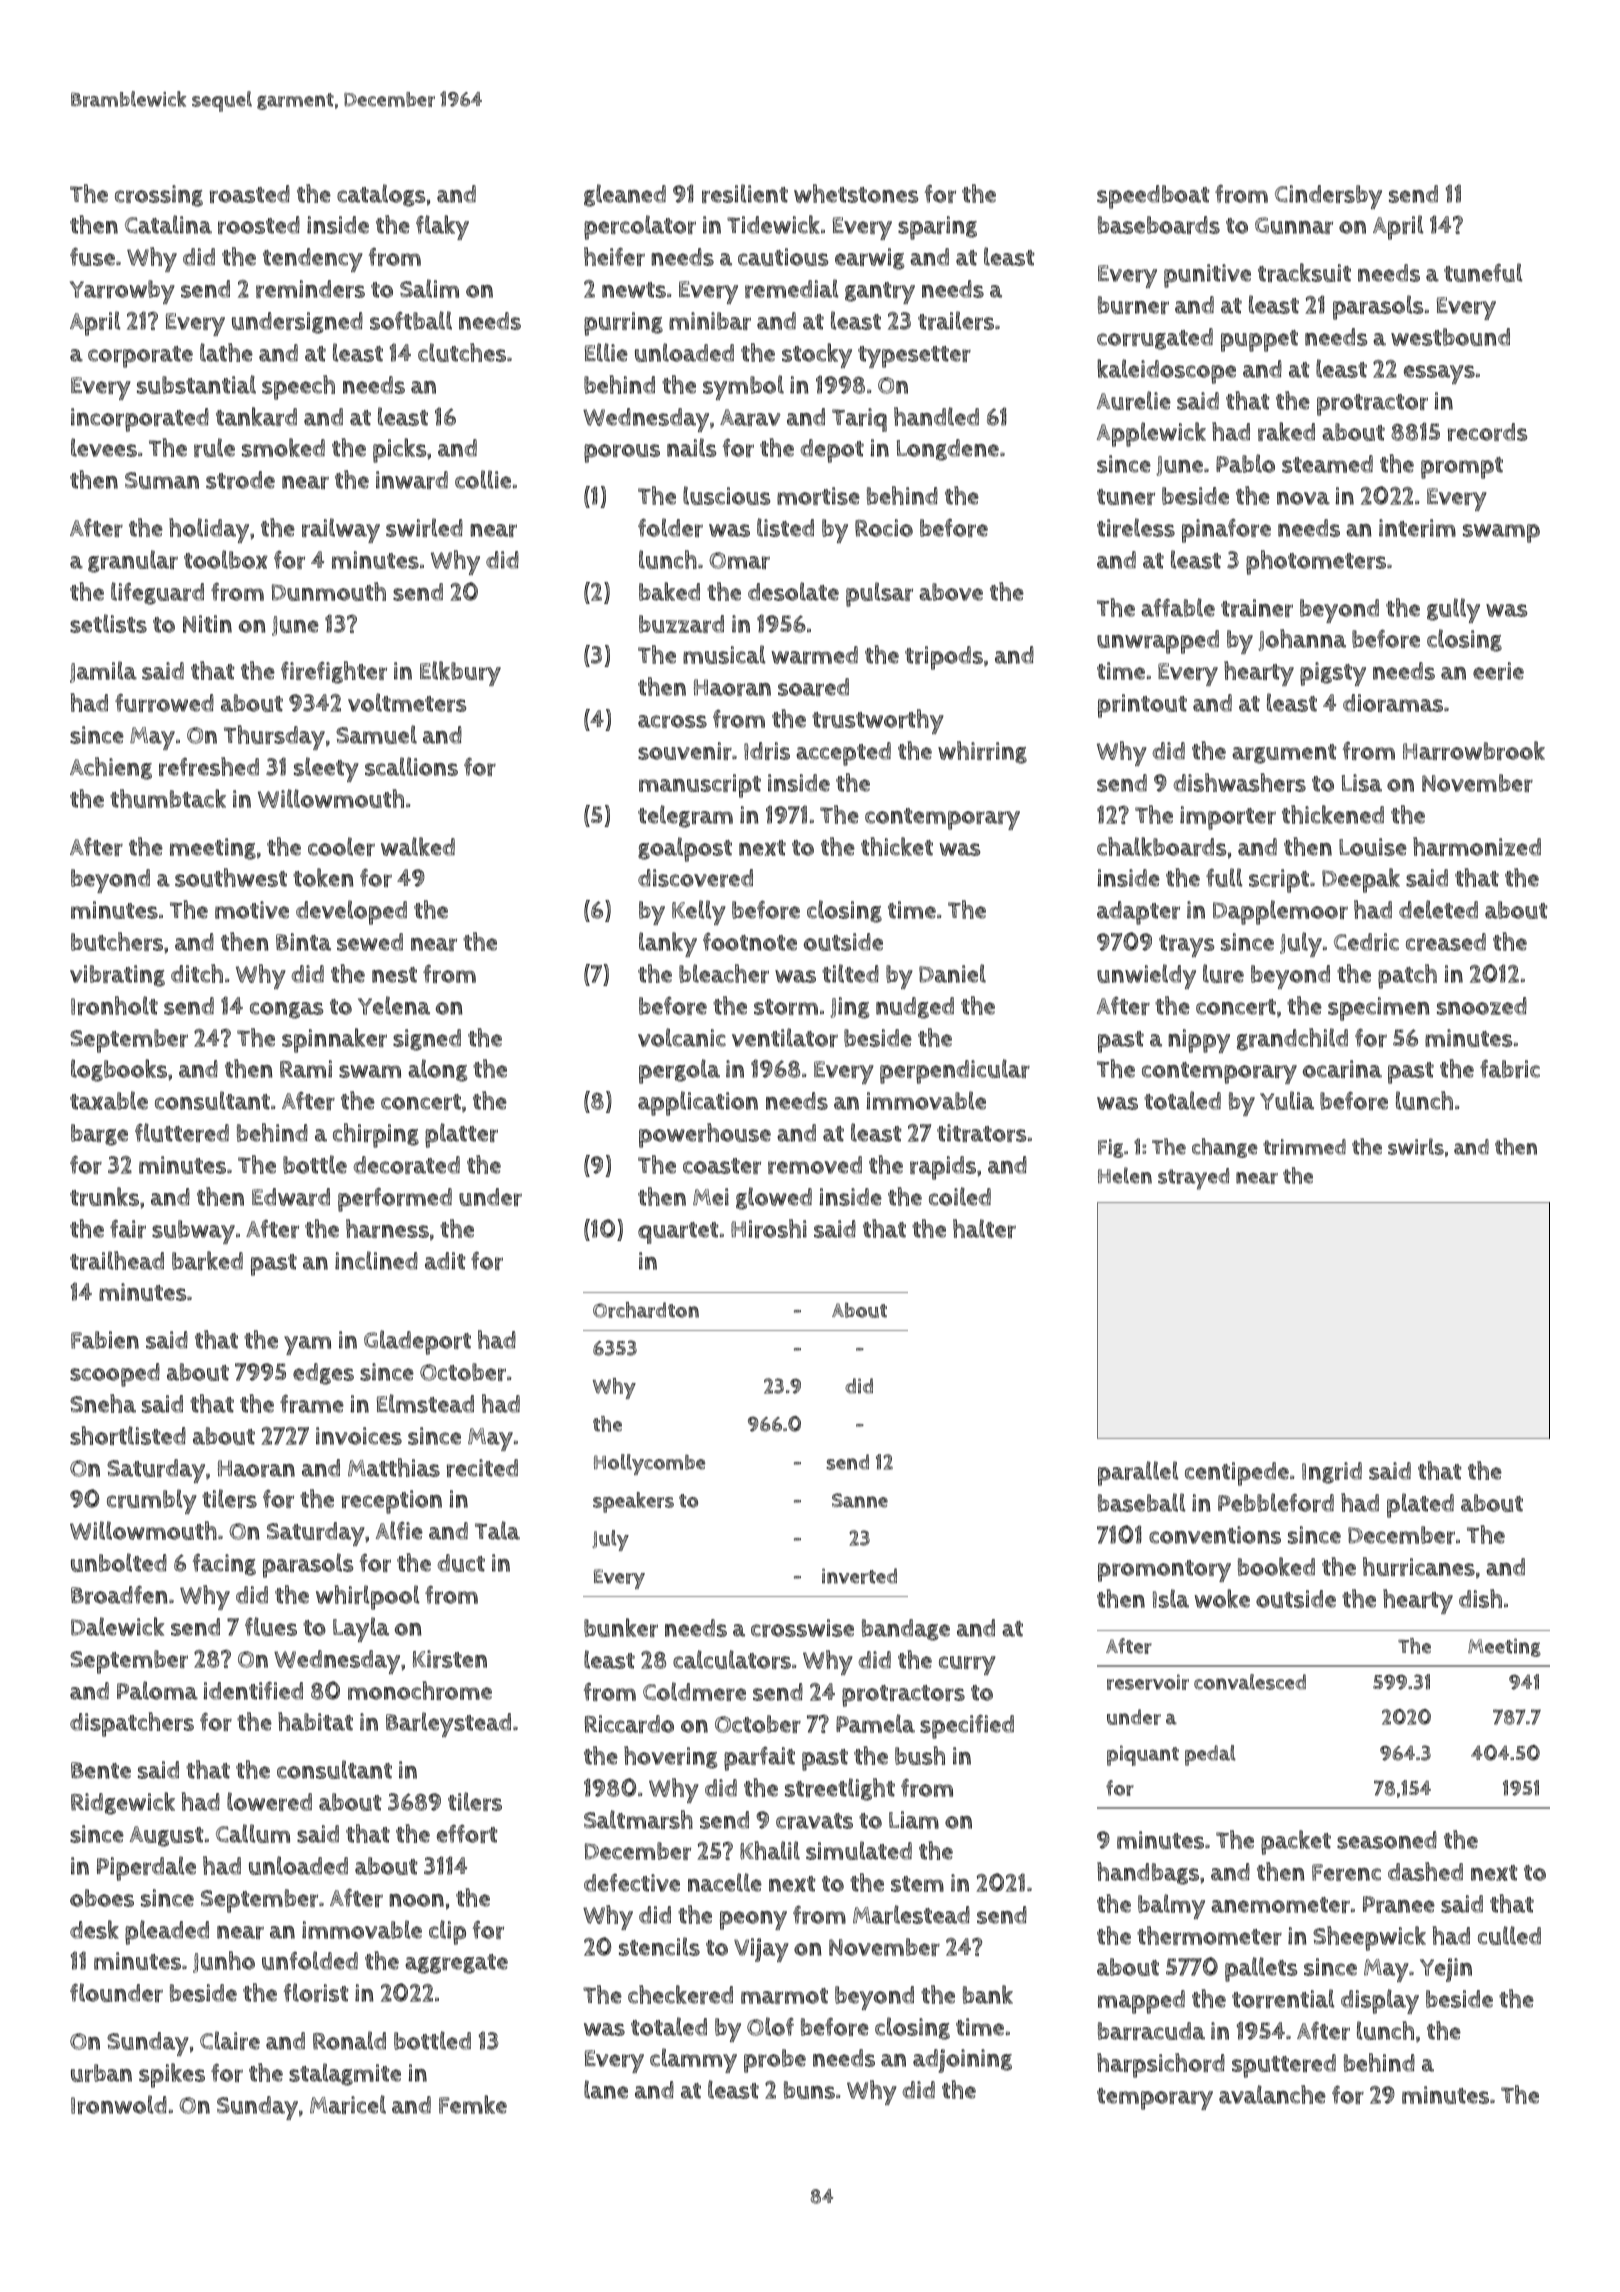  I want to click on desk, so click(94, 1929).
